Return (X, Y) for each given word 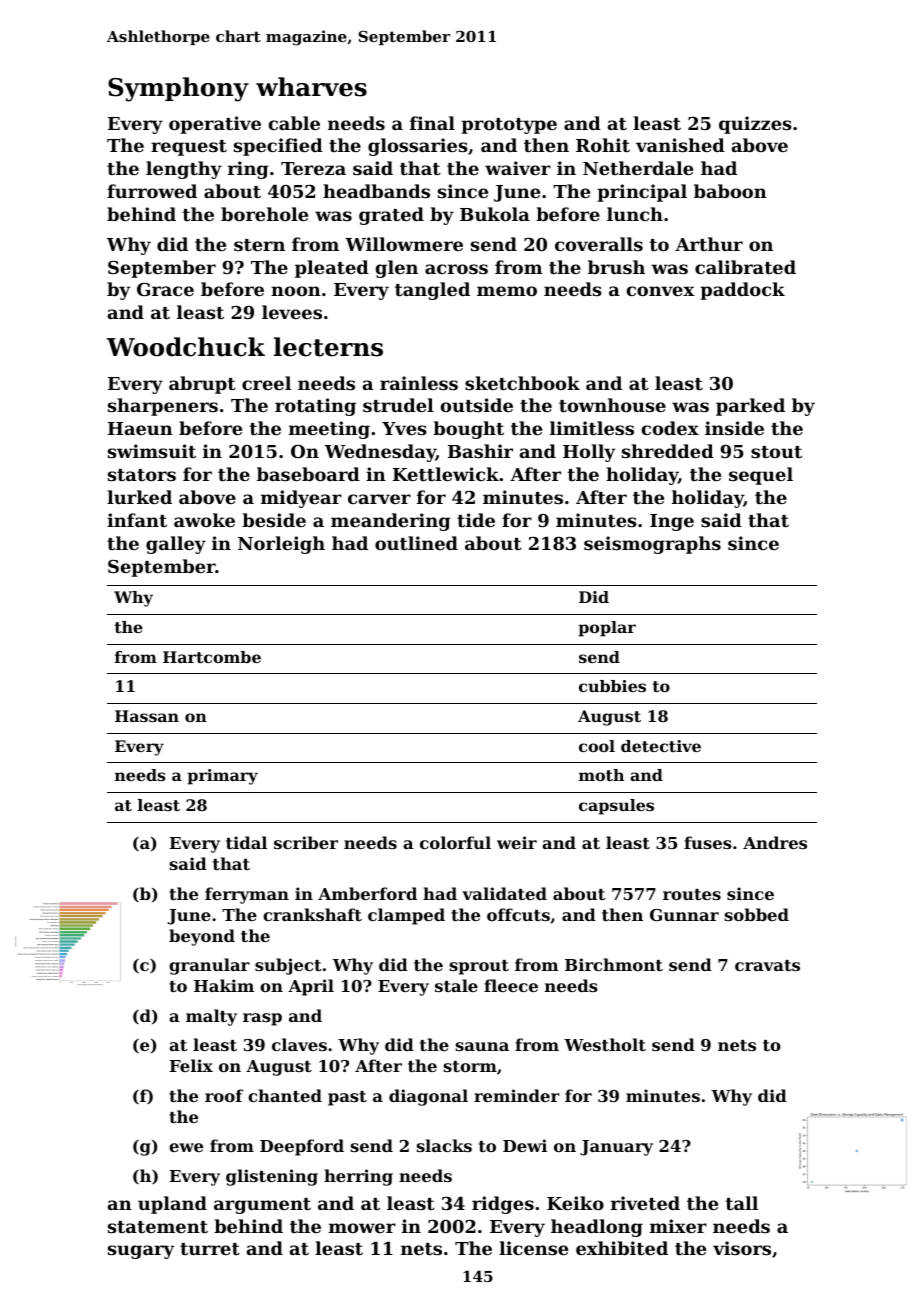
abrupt (202, 385)
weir (517, 842)
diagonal (428, 1097)
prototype (509, 126)
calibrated (745, 267)
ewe (186, 1147)
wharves (311, 87)
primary (222, 777)
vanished (680, 145)
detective (661, 746)
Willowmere (404, 244)
